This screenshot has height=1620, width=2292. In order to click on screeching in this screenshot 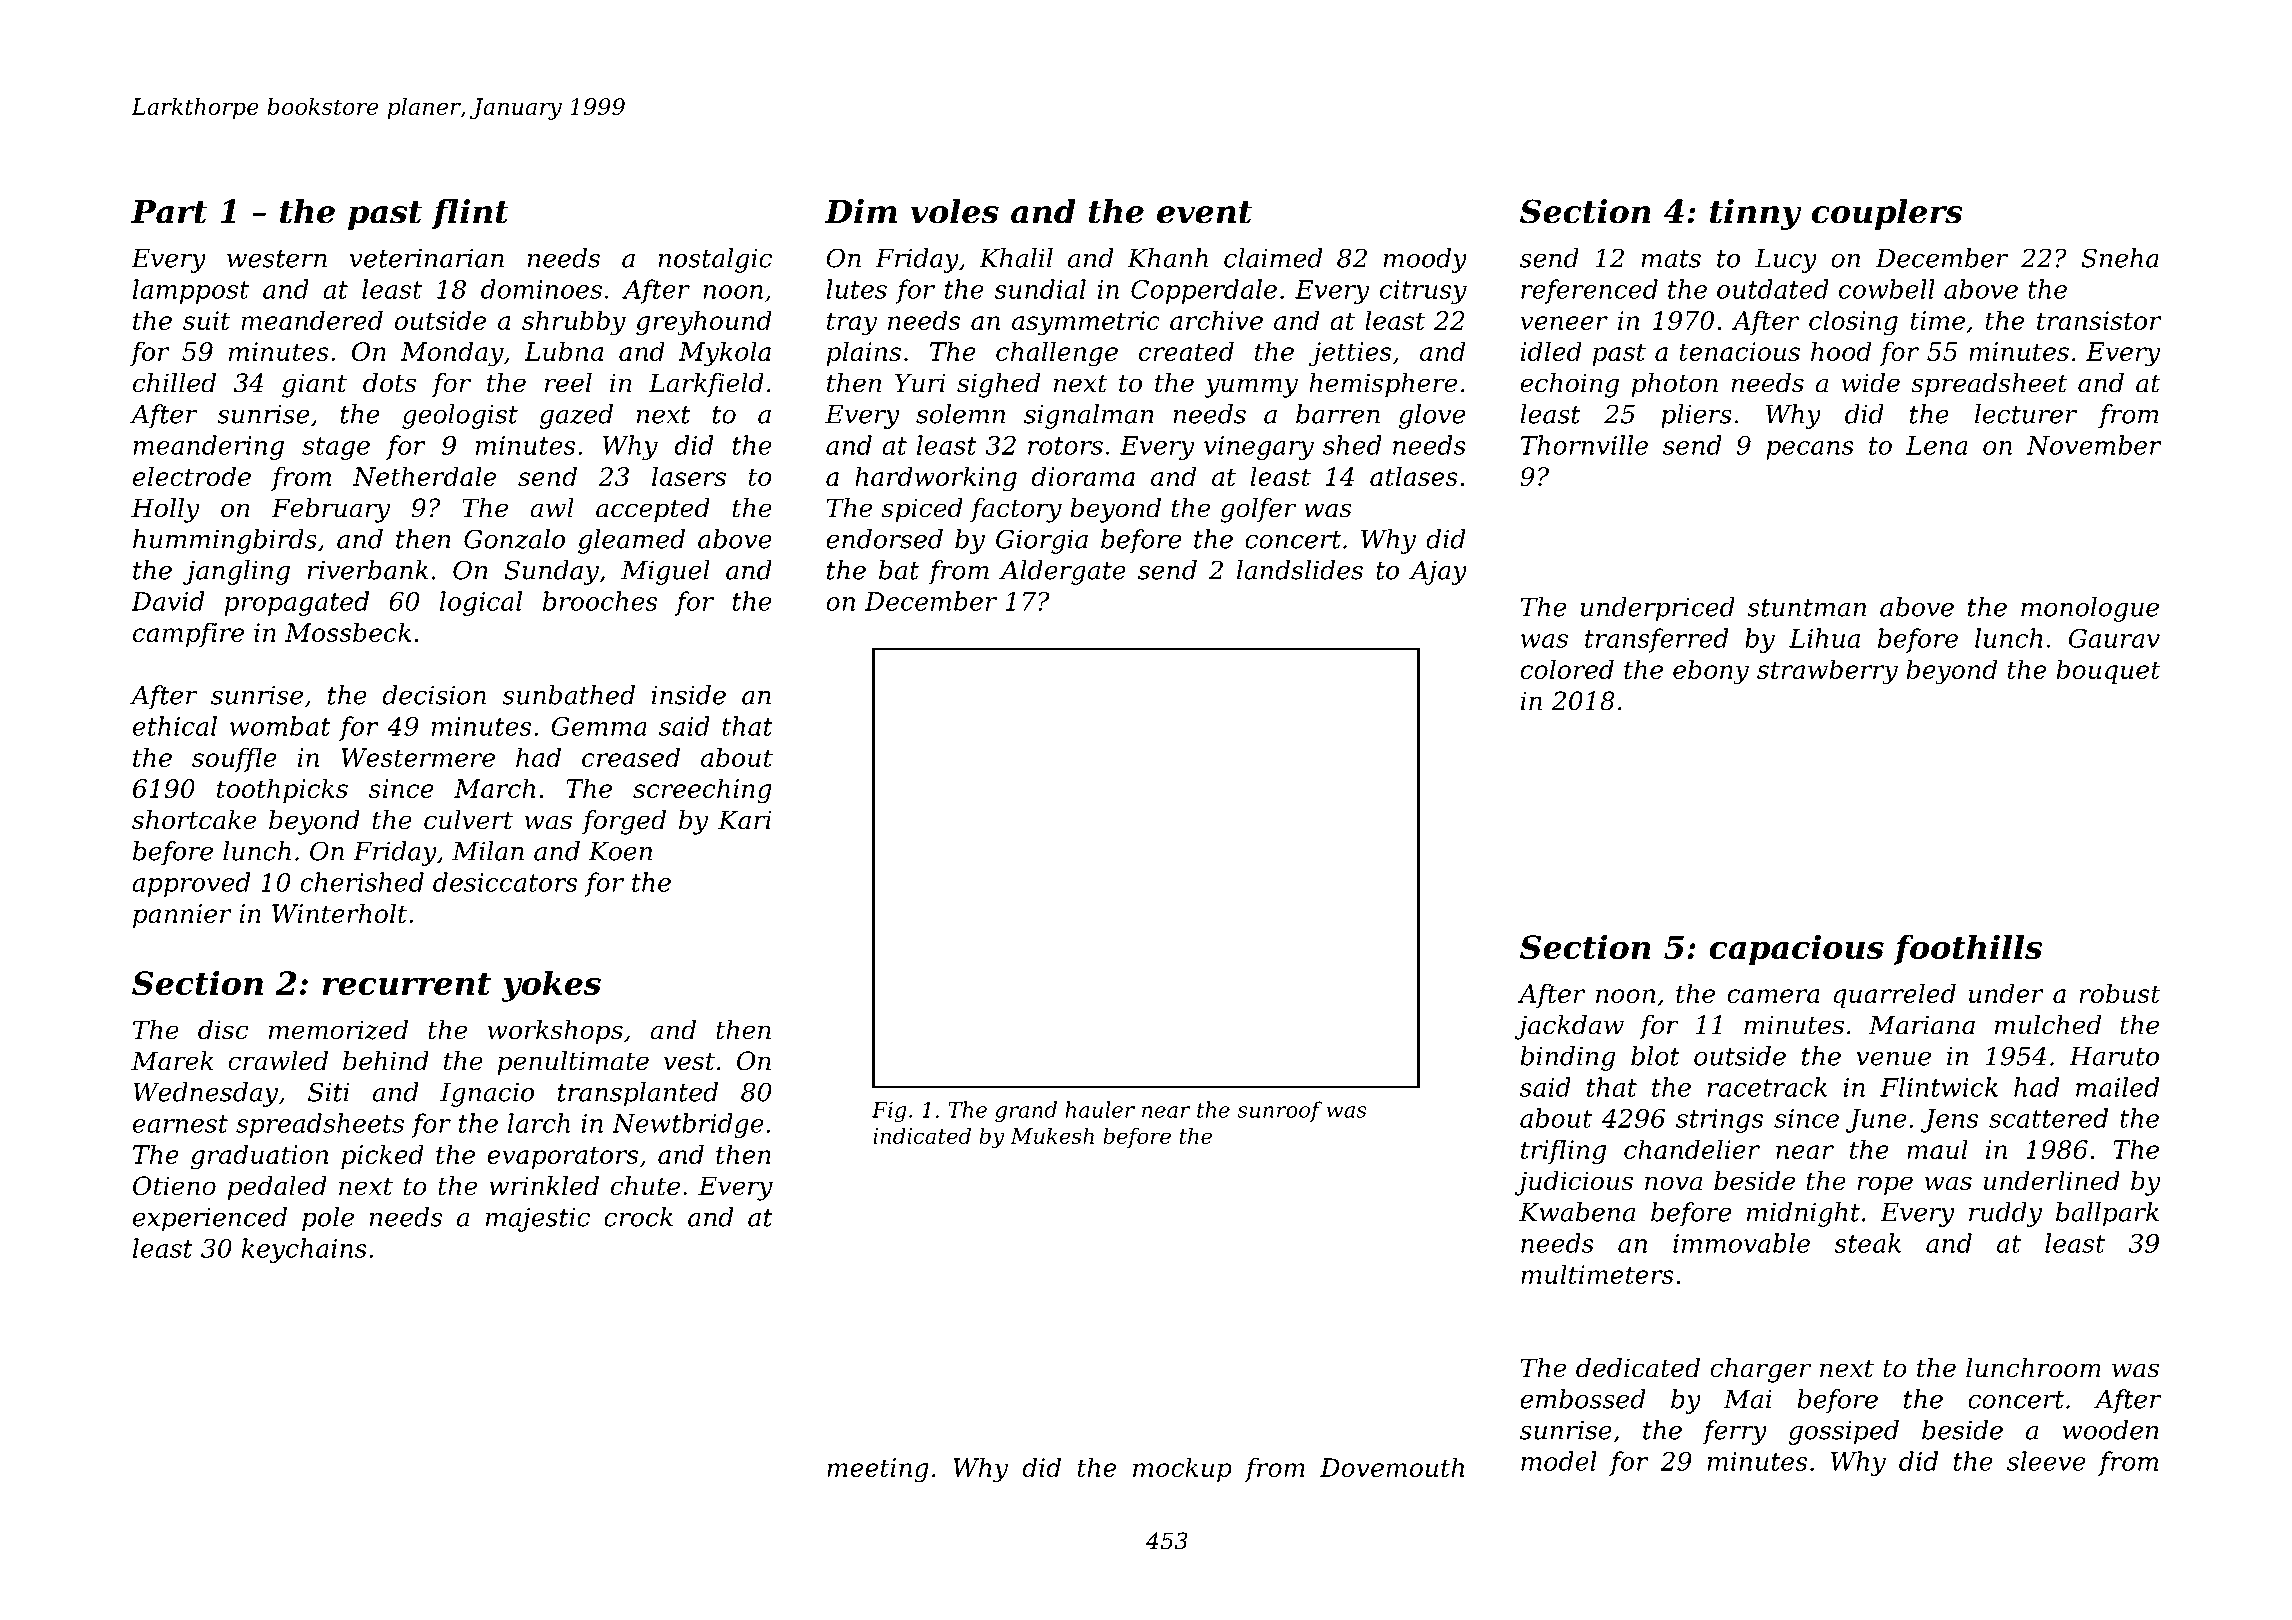, I will do `click(702, 791)`.
